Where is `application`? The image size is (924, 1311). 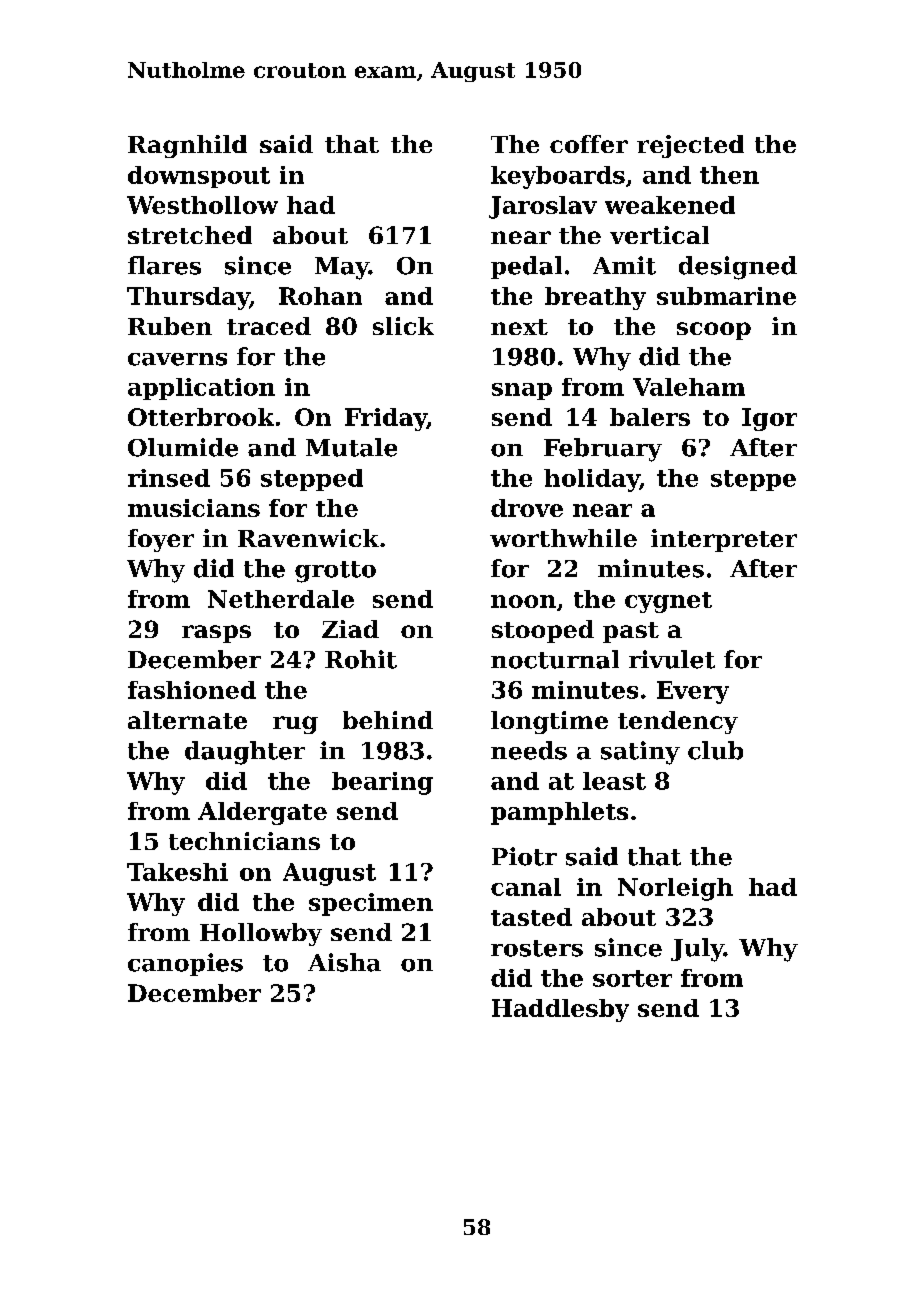 application is located at coordinates (201, 389).
